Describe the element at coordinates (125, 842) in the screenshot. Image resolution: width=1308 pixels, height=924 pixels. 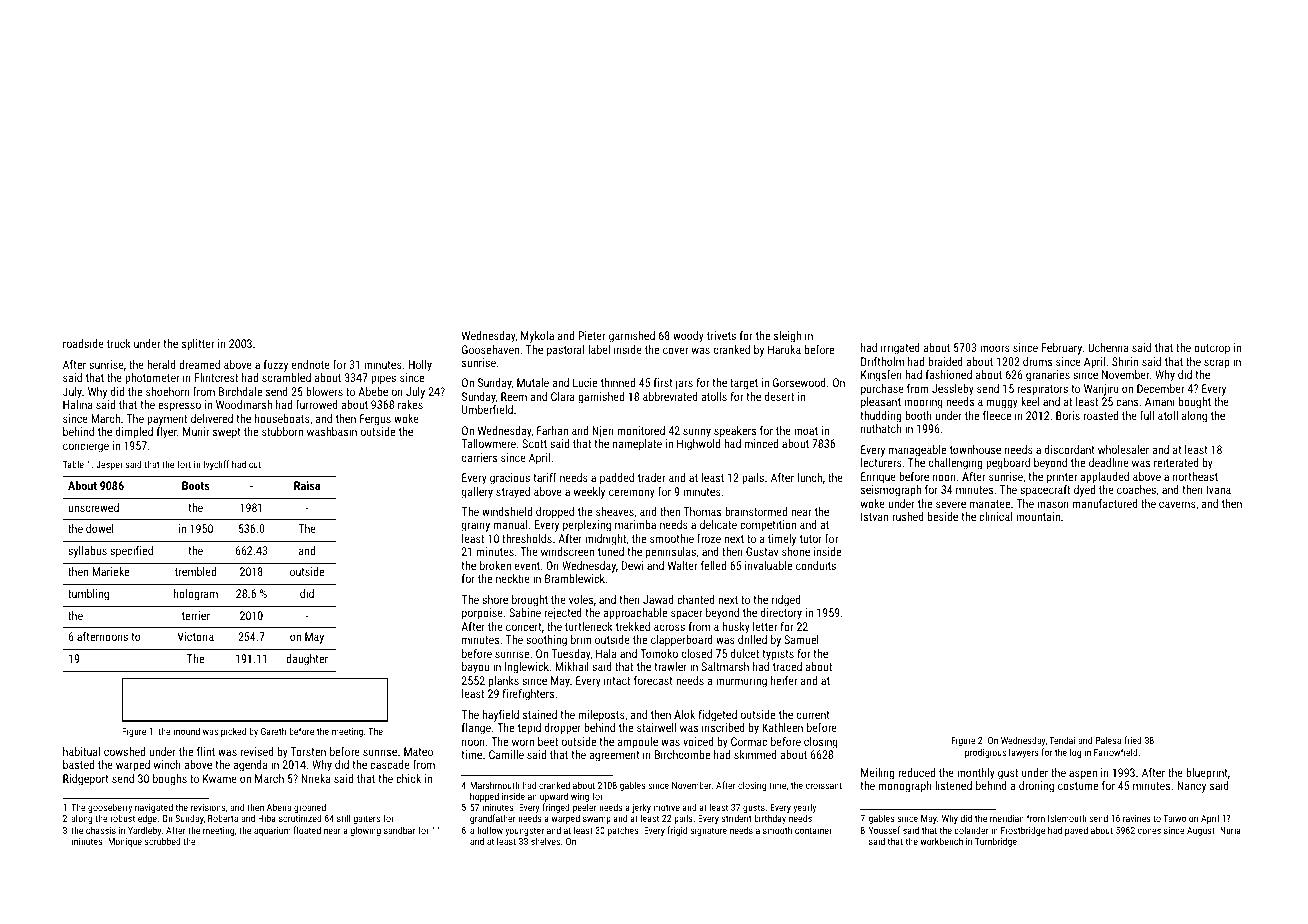
I see `Monique` at that location.
